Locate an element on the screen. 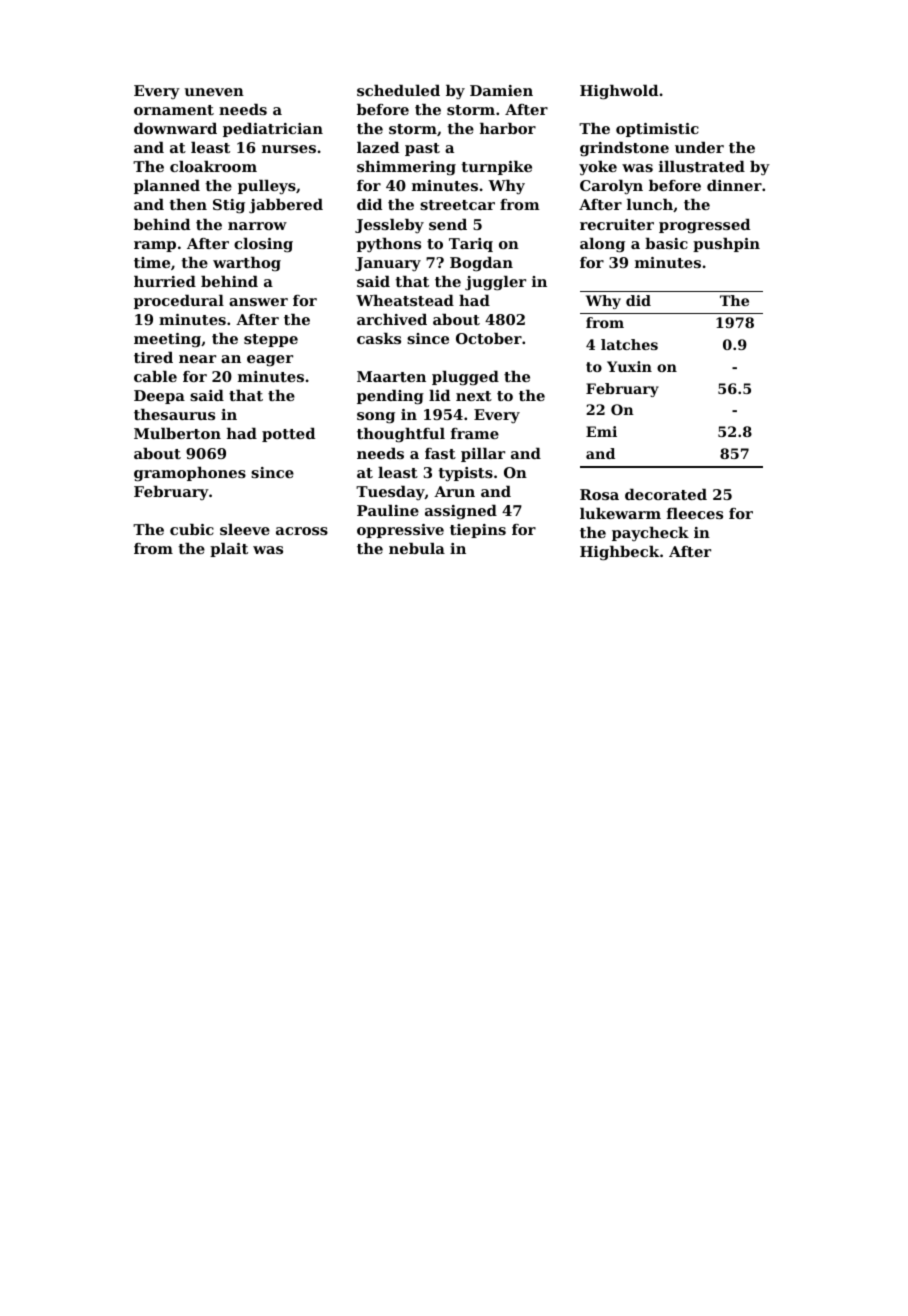 The width and height of the screenshot is (908, 1316). latches is located at coordinates (629, 344).
